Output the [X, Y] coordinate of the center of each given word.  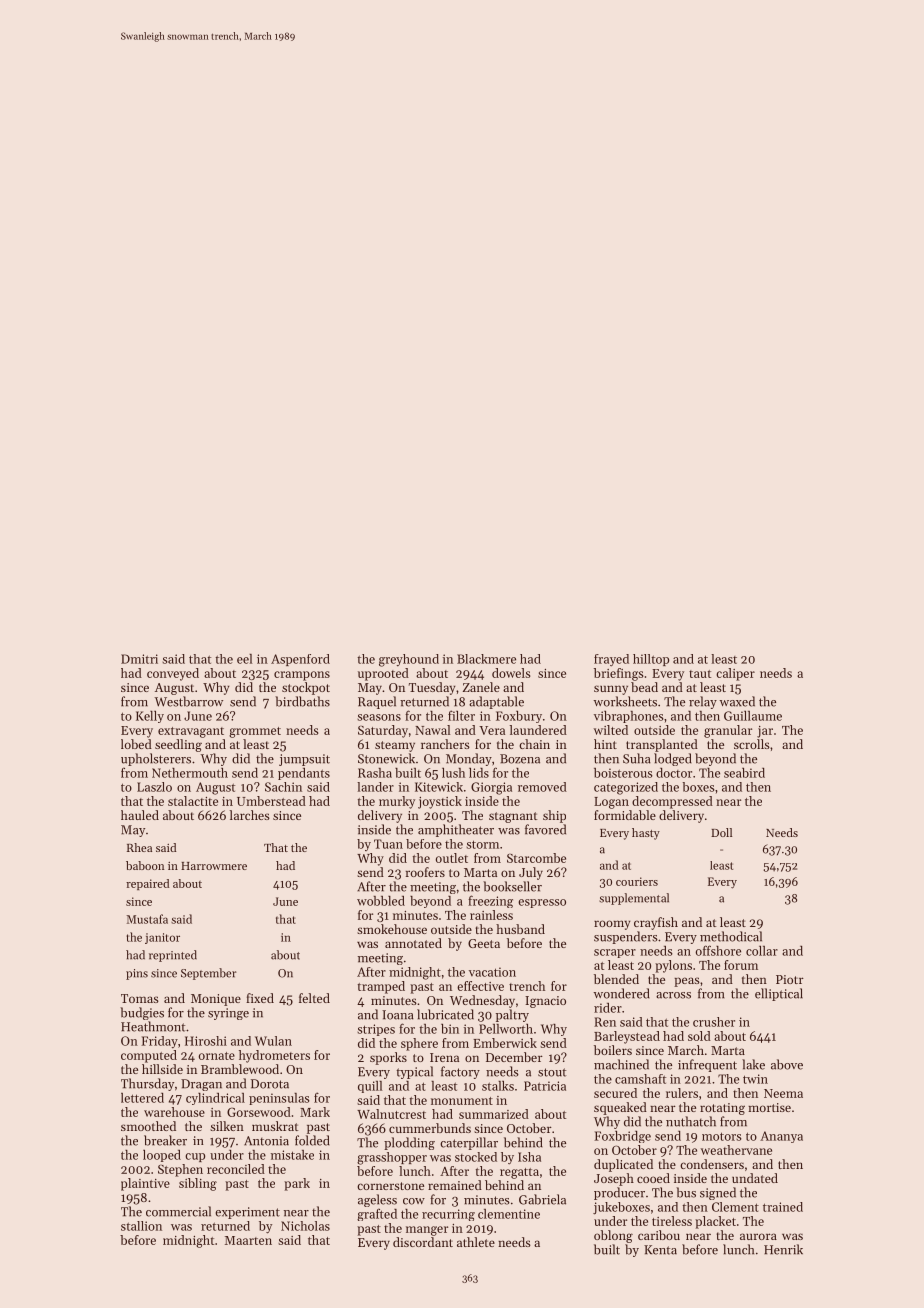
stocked [476, 1157]
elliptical [779, 994]
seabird [744, 773]
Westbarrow [188, 701]
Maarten [248, 1240]
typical [414, 1072]
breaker [165, 1140]
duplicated [623, 1165]
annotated [413, 943]
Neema [783, 1093]
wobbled [381, 901]
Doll [721, 832]
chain [534, 744]
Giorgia [491, 788]
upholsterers [156, 759]
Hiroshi [206, 1041]
